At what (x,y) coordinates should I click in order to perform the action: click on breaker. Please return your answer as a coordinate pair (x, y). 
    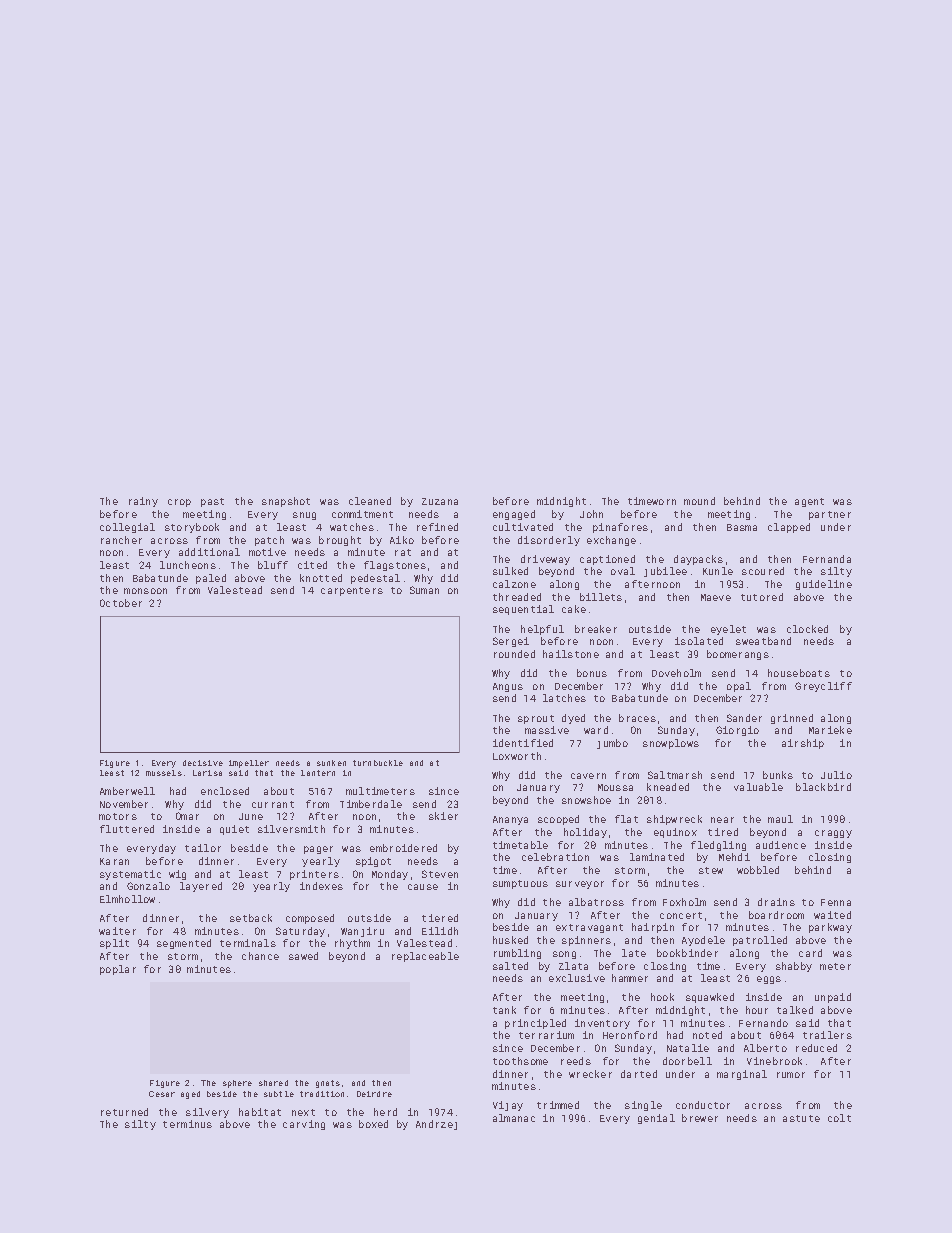
    Looking at the image, I should click on (596, 629).
